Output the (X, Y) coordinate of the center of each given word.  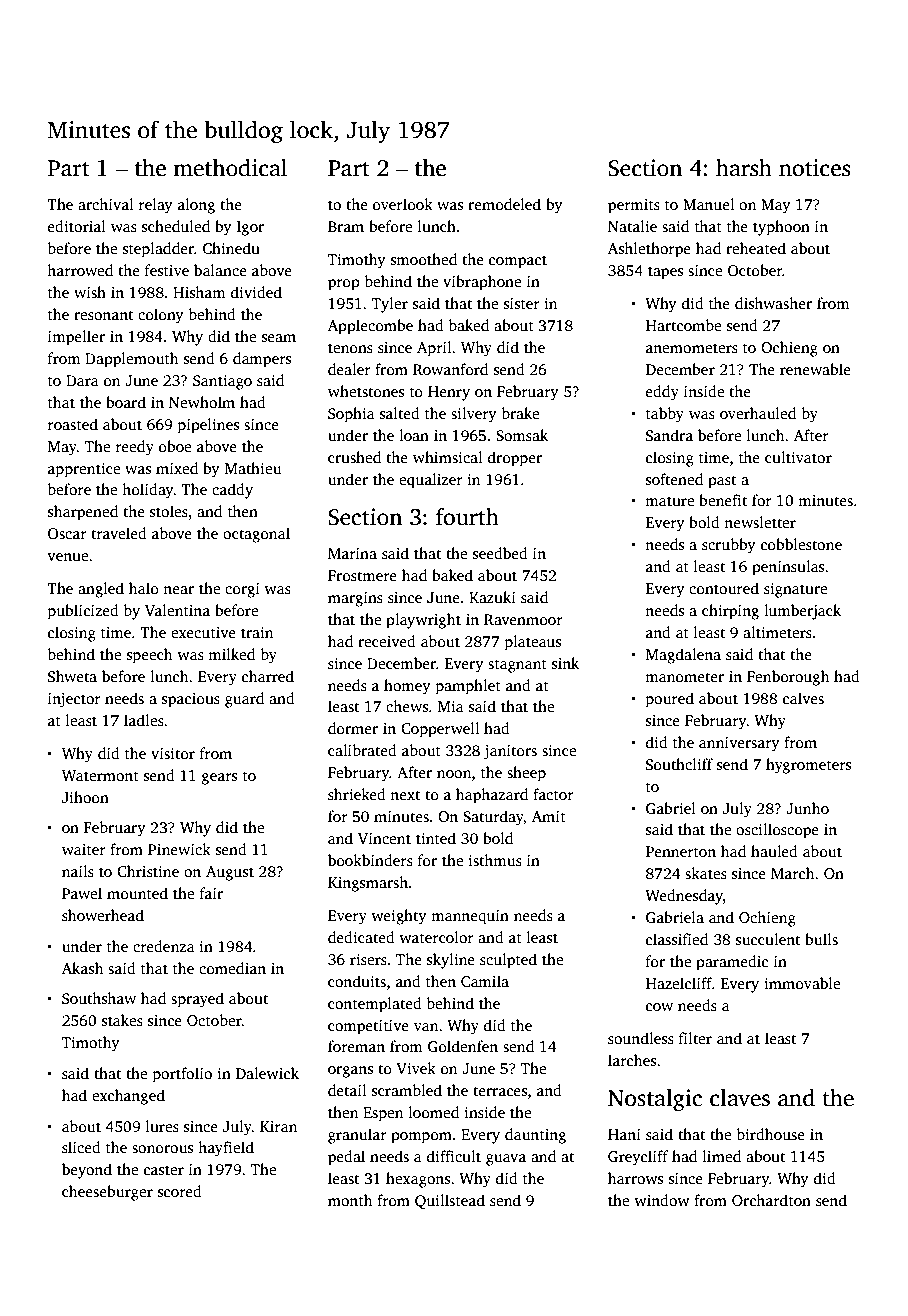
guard (244, 700)
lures (162, 1126)
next (405, 795)
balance (220, 270)
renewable (815, 369)
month (350, 1200)
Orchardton (771, 1200)
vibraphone (482, 283)
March (793, 873)
